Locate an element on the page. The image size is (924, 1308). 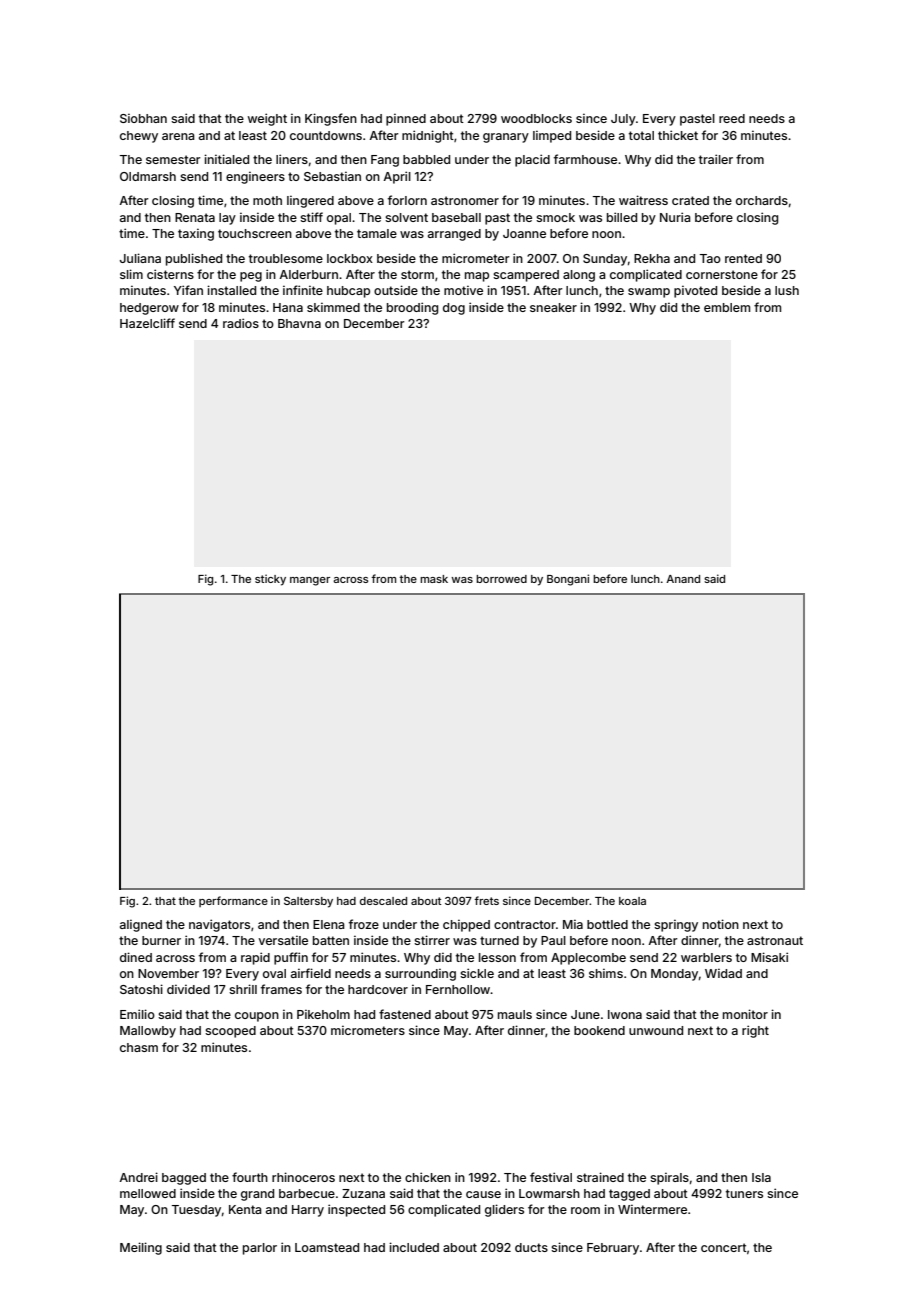
Andrei is located at coordinates (138, 1177).
